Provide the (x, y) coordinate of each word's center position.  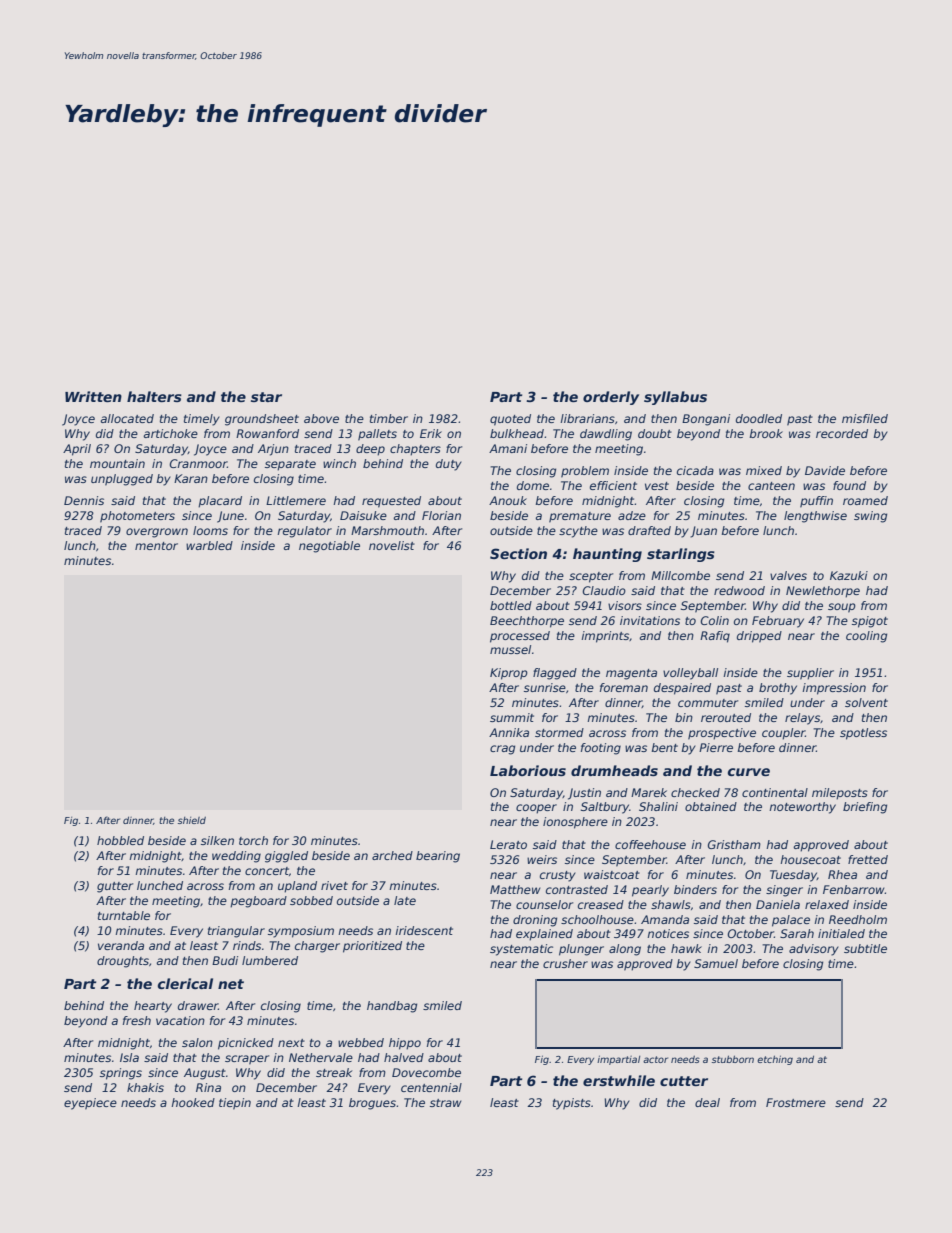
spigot (870, 622)
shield (192, 820)
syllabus (675, 398)
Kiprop (509, 674)
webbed (361, 1042)
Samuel (716, 963)
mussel (510, 649)
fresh (137, 1020)
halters (154, 396)
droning (535, 921)
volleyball (690, 674)
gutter (115, 887)
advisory (814, 950)
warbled (209, 545)
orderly (611, 398)
